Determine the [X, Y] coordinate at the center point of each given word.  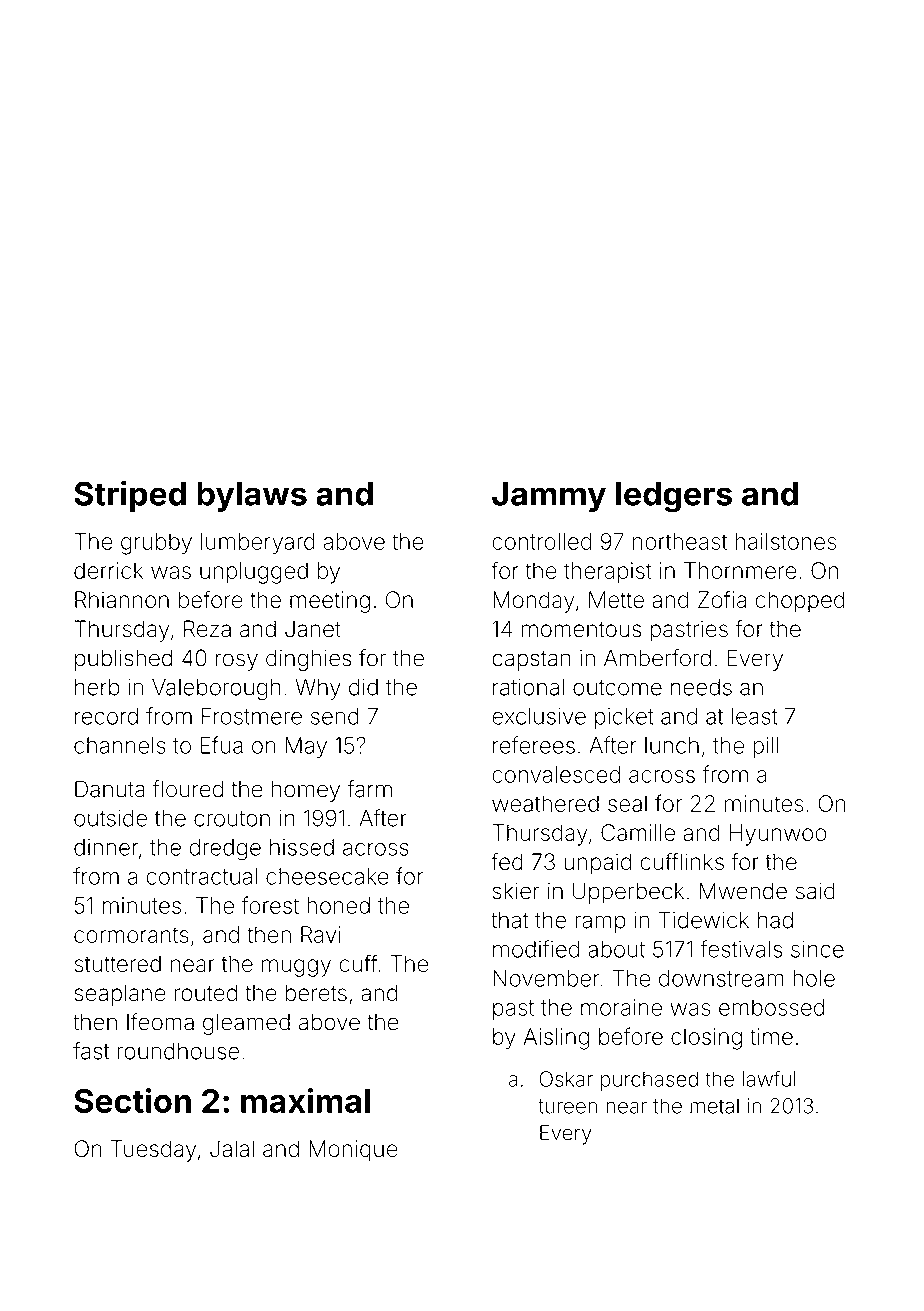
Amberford [657, 658]
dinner [106, 847]
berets [316, 993]
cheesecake [327, 876]
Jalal [232, 1148]
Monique [353, 1151]
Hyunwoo [778, 835]
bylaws [252, 497]
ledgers [674, 497]
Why [318, 689]
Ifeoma [160, 1022]
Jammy [549, 497]
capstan [531, 661]
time [771, 1036]
